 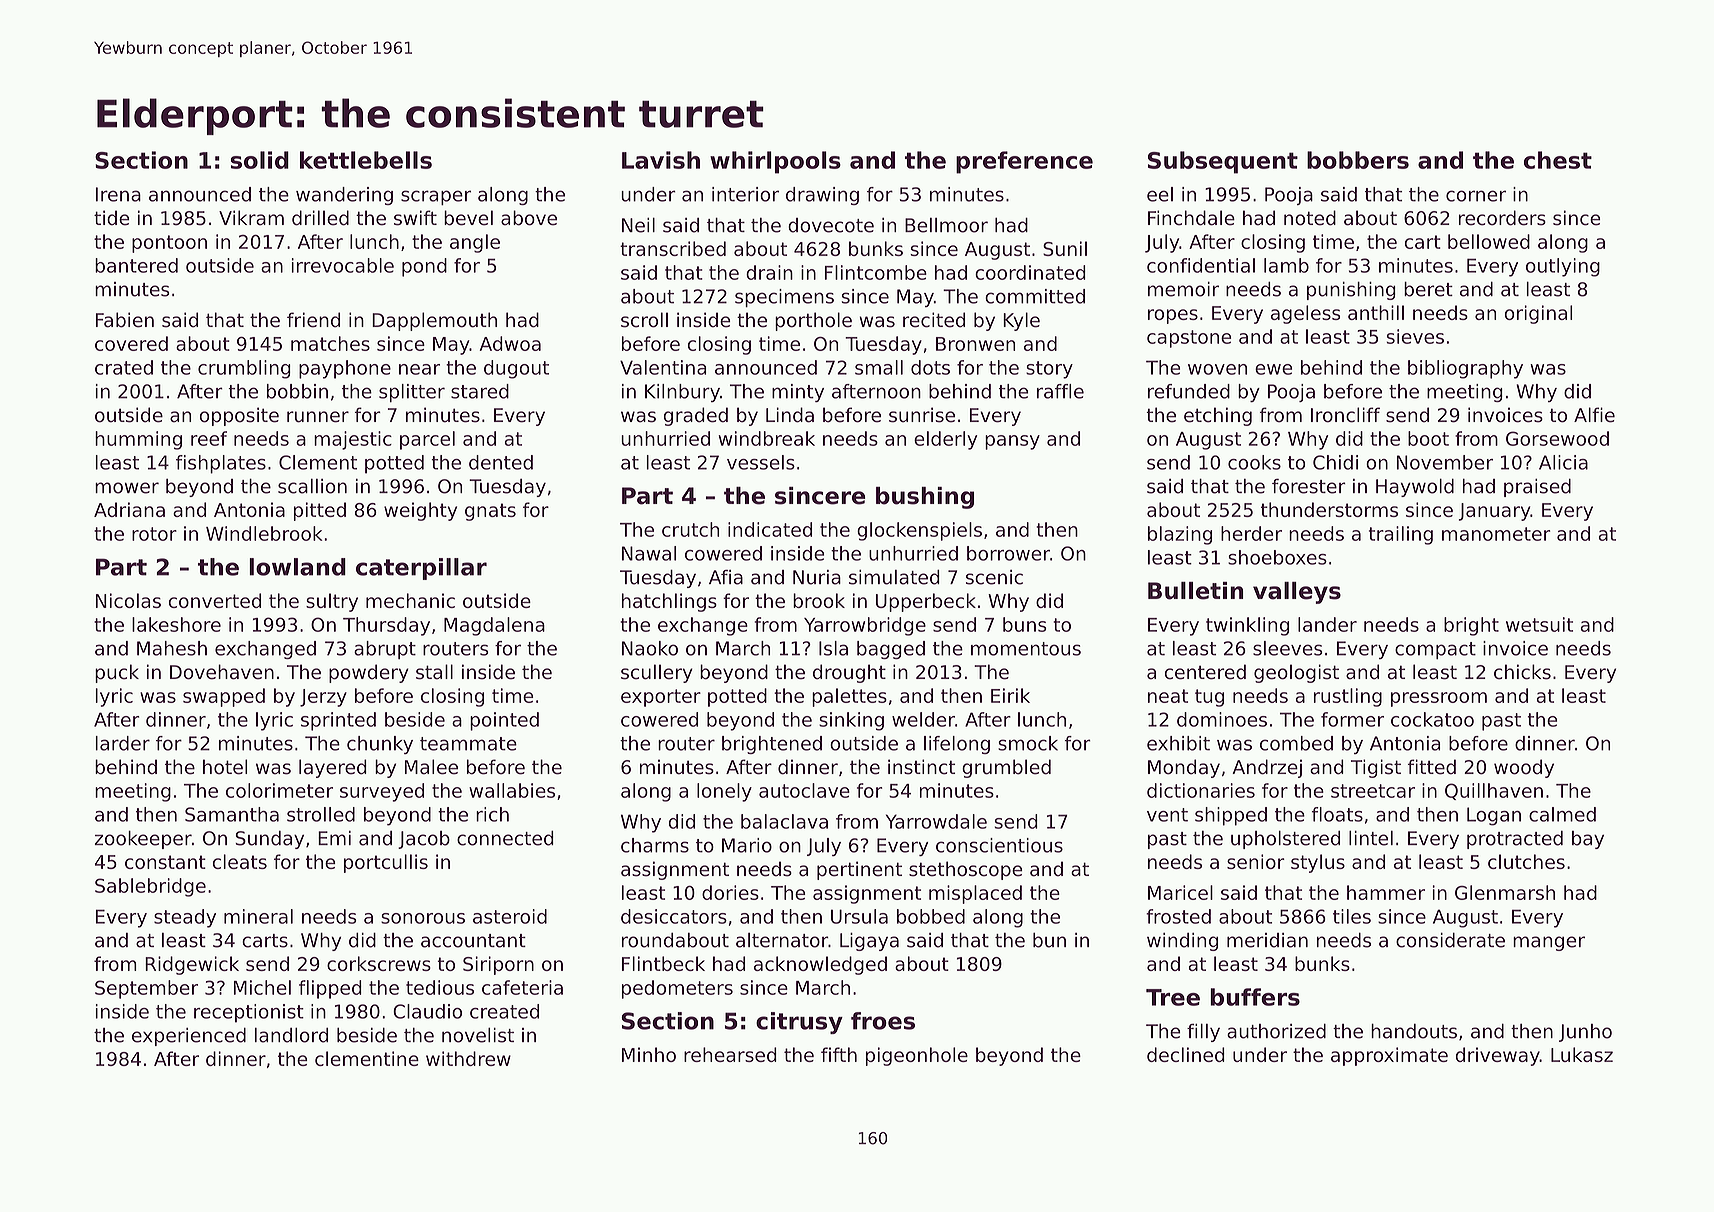 I want to click on buns, so click(x=1025, y=624).
